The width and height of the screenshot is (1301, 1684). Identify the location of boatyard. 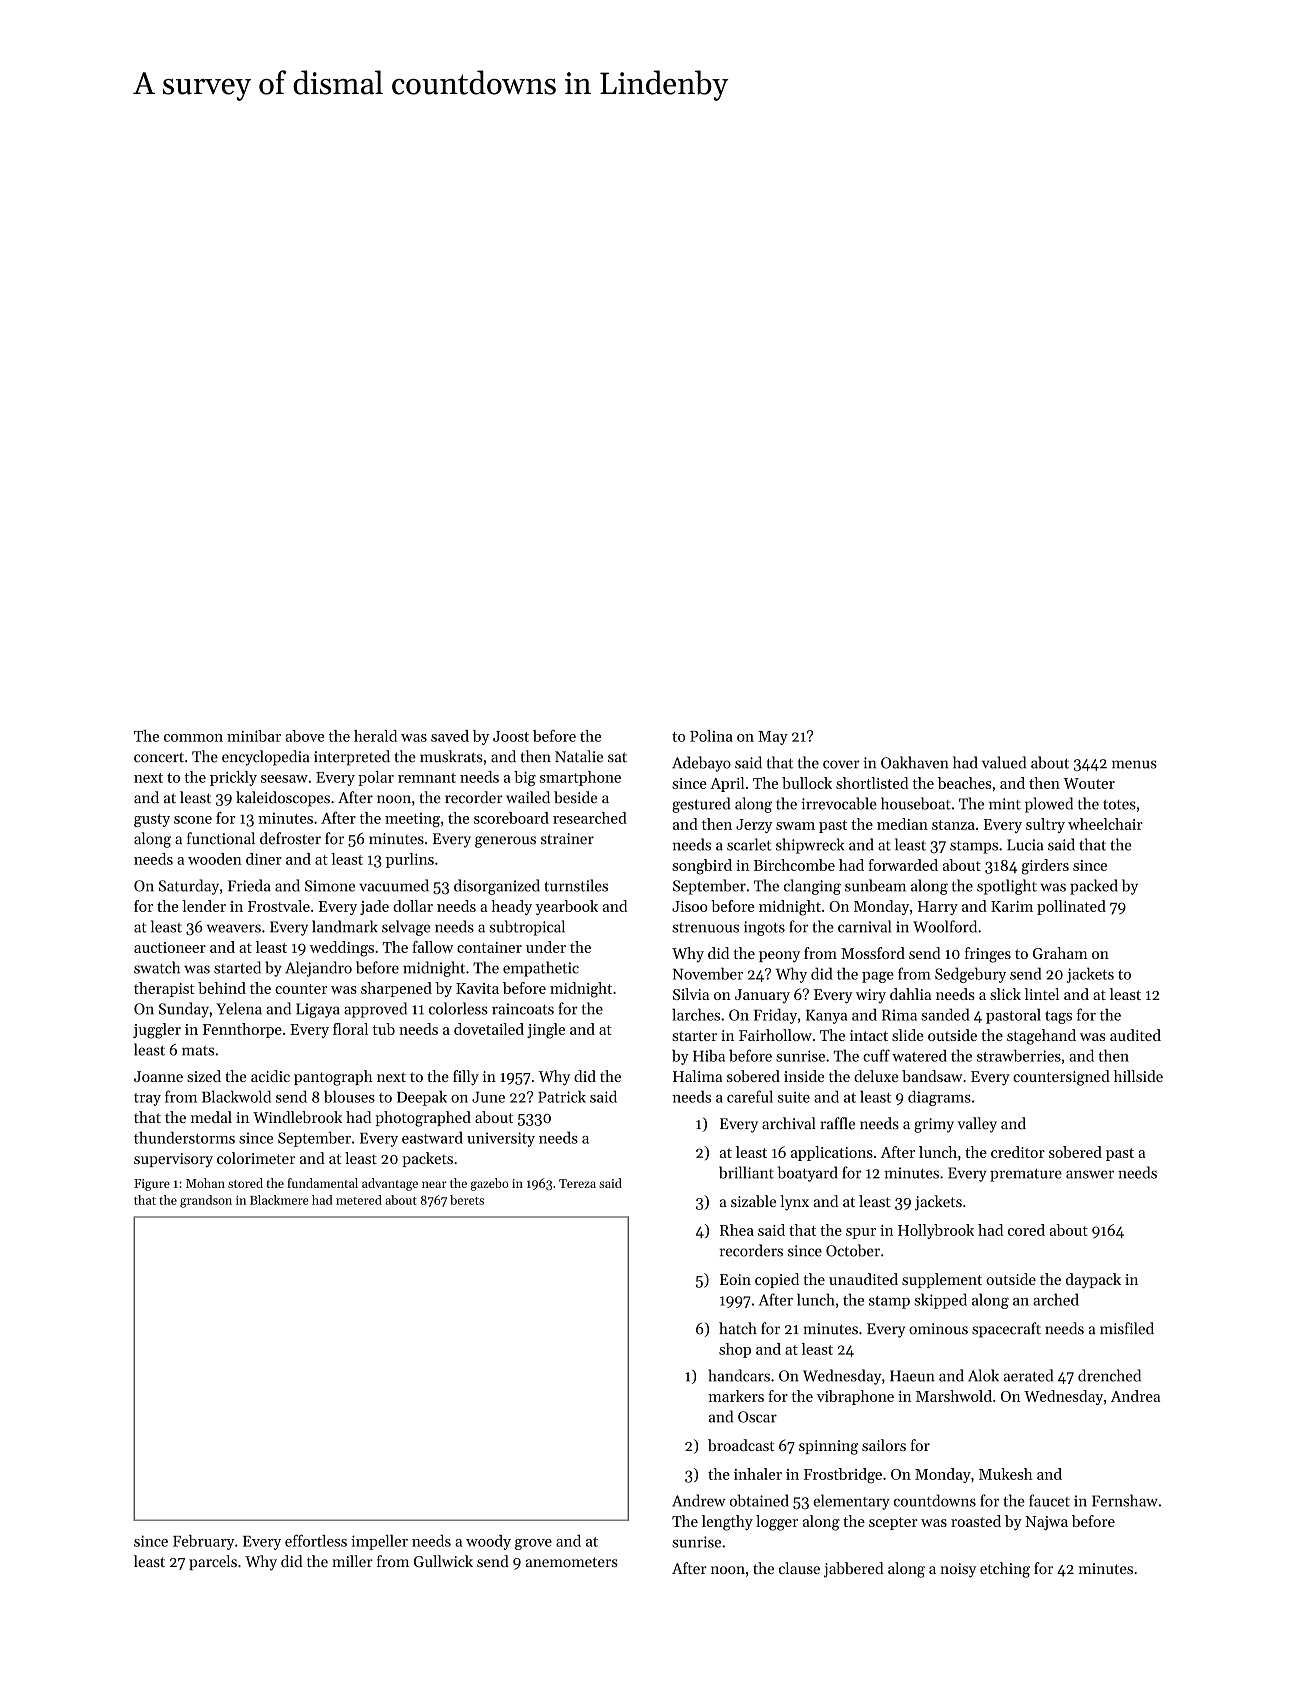
(808, 1174).
